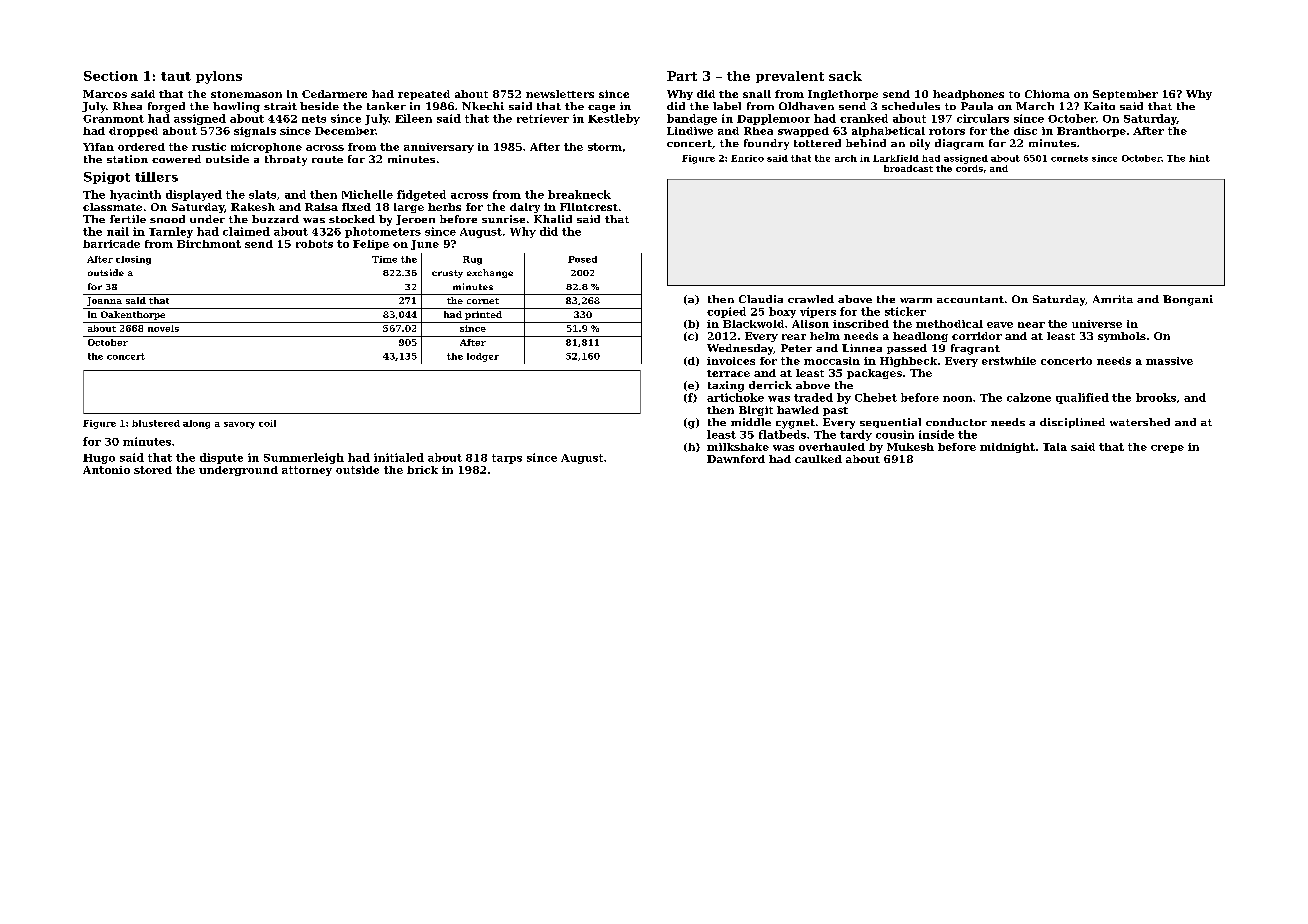 The width and height of the document is (1308, 924). What do you see at coordinates (589, 207) in the document?
I see `Flintcrest` at bounding box center [589, 207].
